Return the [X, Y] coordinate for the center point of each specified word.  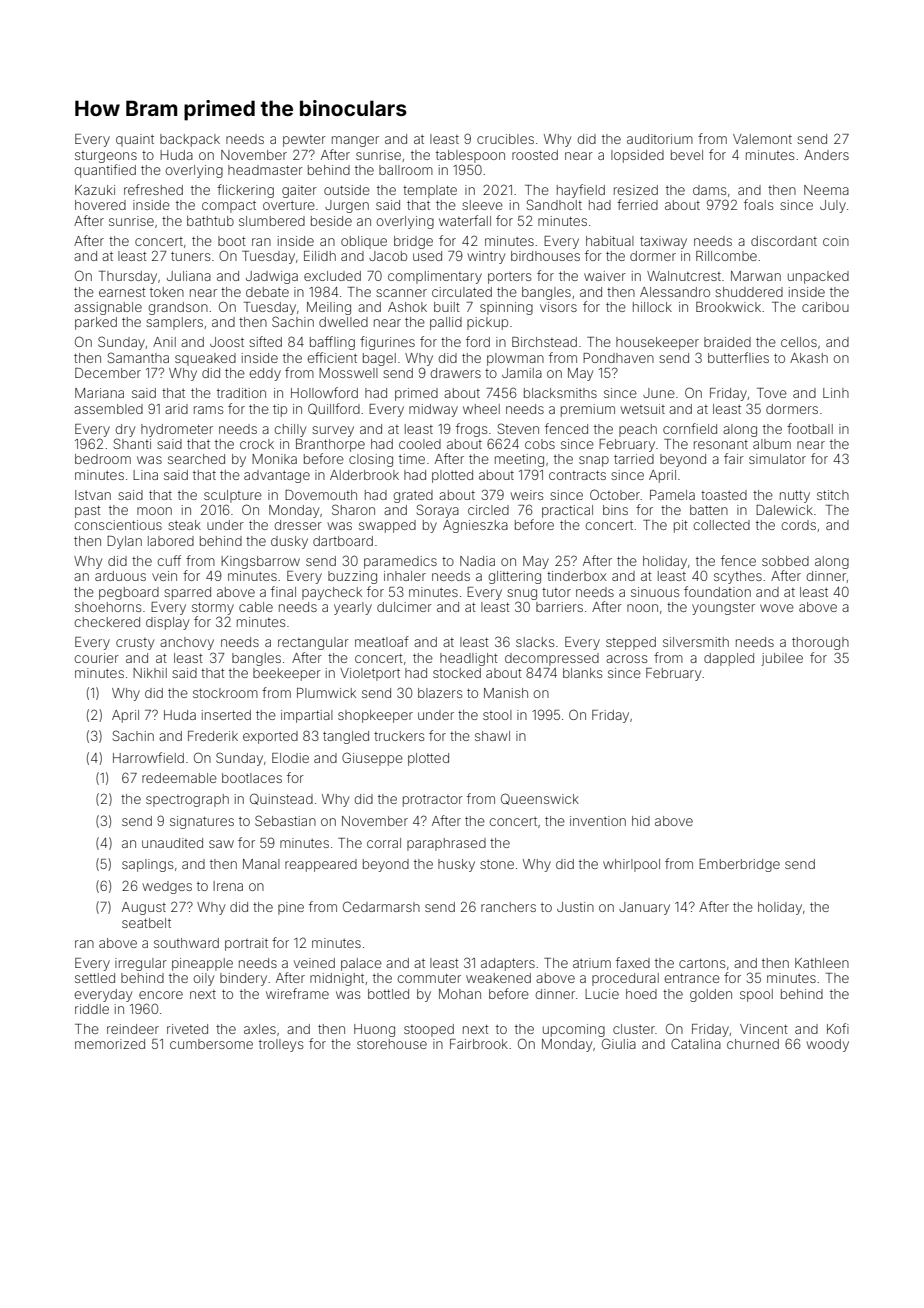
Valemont [762, 139]
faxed [633, 962]
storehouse [392, 1044]
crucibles [505, 139]
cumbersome [211, 1044]
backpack [190, 140]
